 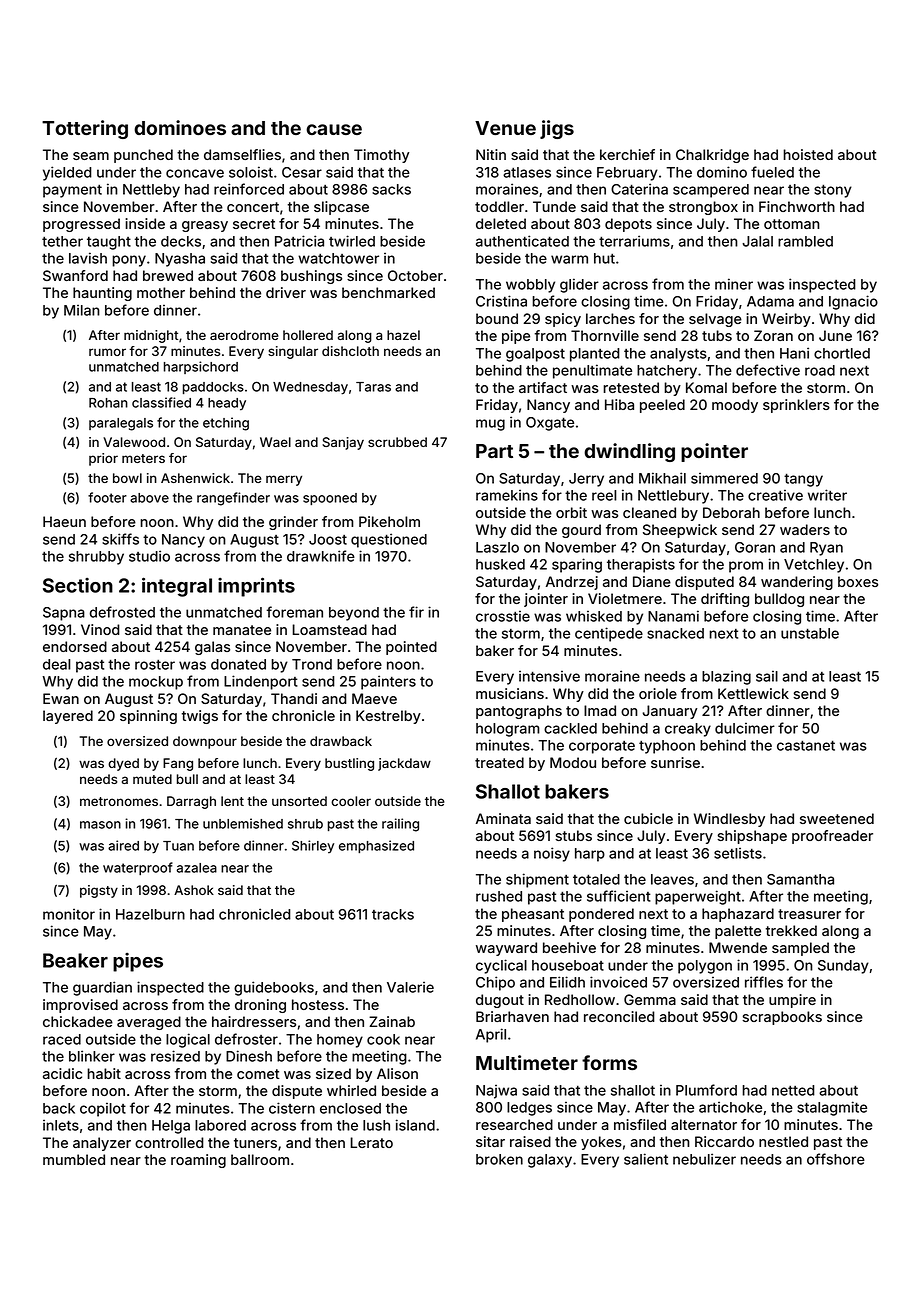 What do you see at coordinates (833, 191) in the image?
I see `stony` at bounding box center [833, 191].
